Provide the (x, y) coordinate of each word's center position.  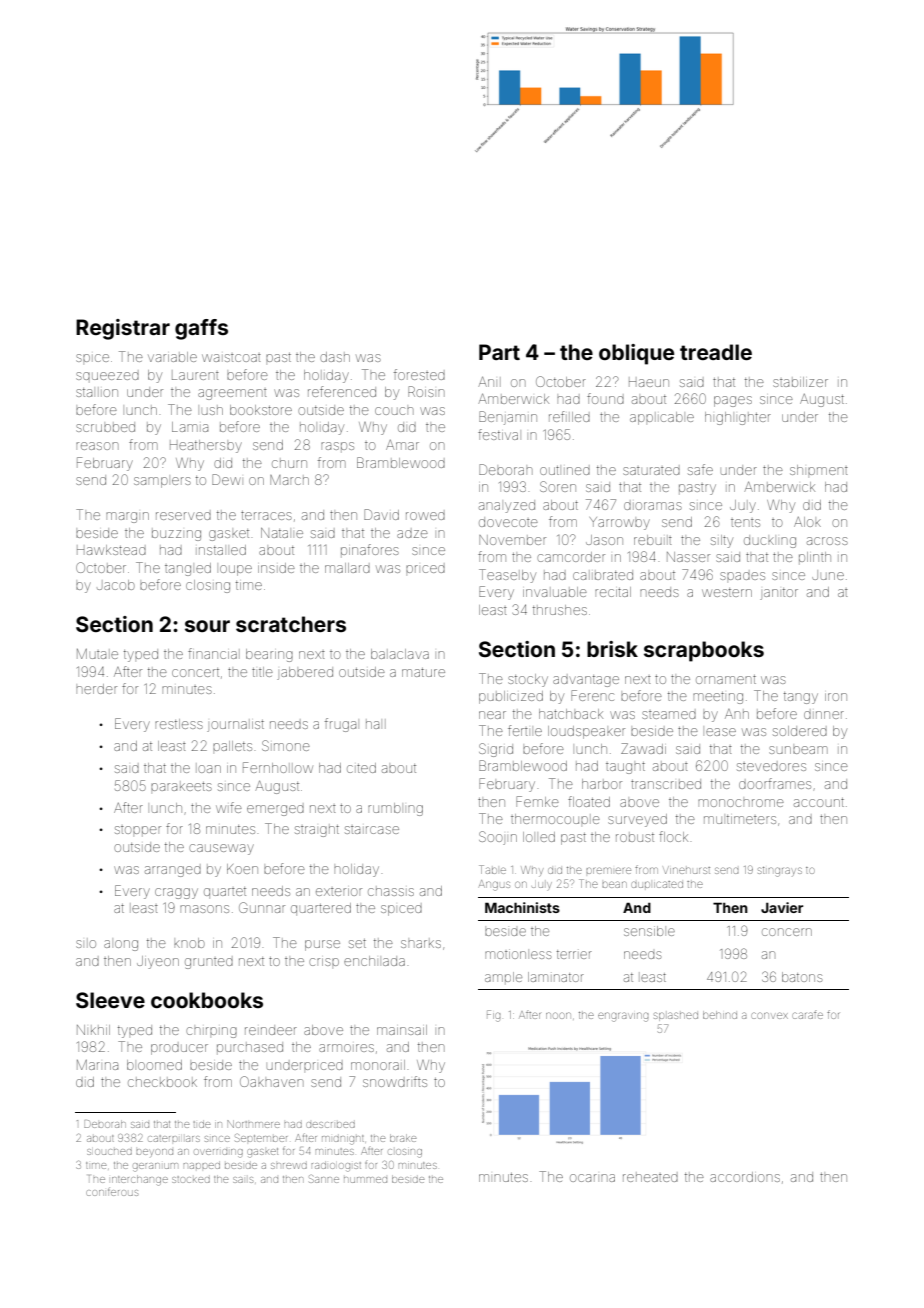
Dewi (226, 479)
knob (189, 943)
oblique (636, 354)
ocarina (592, 1178)
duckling (770, 541)
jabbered (305, 673)
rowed (425, 516)
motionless (518, 954)
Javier (782, 907)
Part (499, 352)
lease (721, 732)
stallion (97, 392)
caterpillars (174, 1138)
